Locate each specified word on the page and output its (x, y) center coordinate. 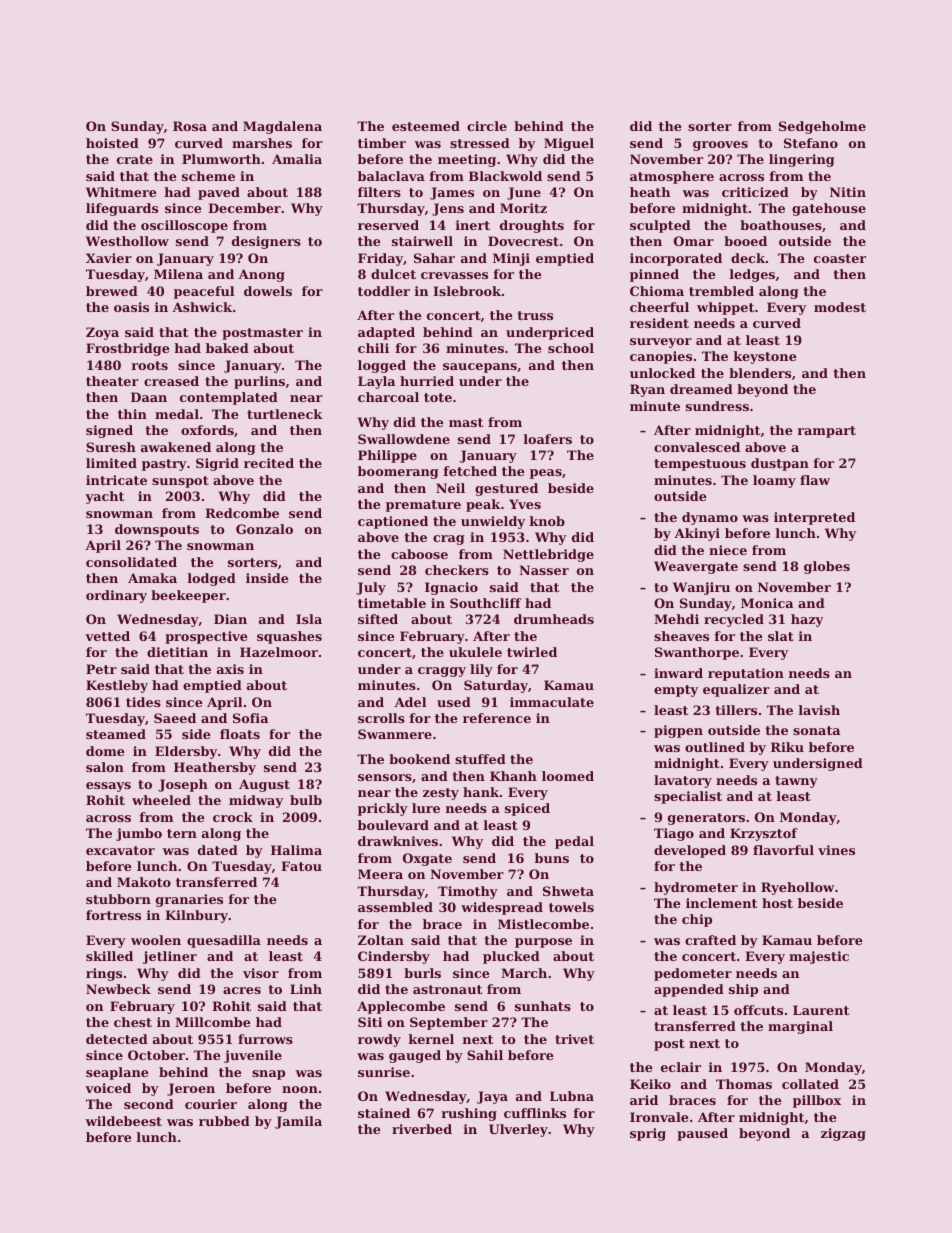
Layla (376, 382)
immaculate (552, 702)
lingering (802, 160)
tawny (796, 782)
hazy (807, 620)
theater (112, 381)
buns (552, 858)
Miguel (569, 144)
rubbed (224, 1121)
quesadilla (224, 941)
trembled (721, 291)
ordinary (116, 596)
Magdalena (282, 127)
